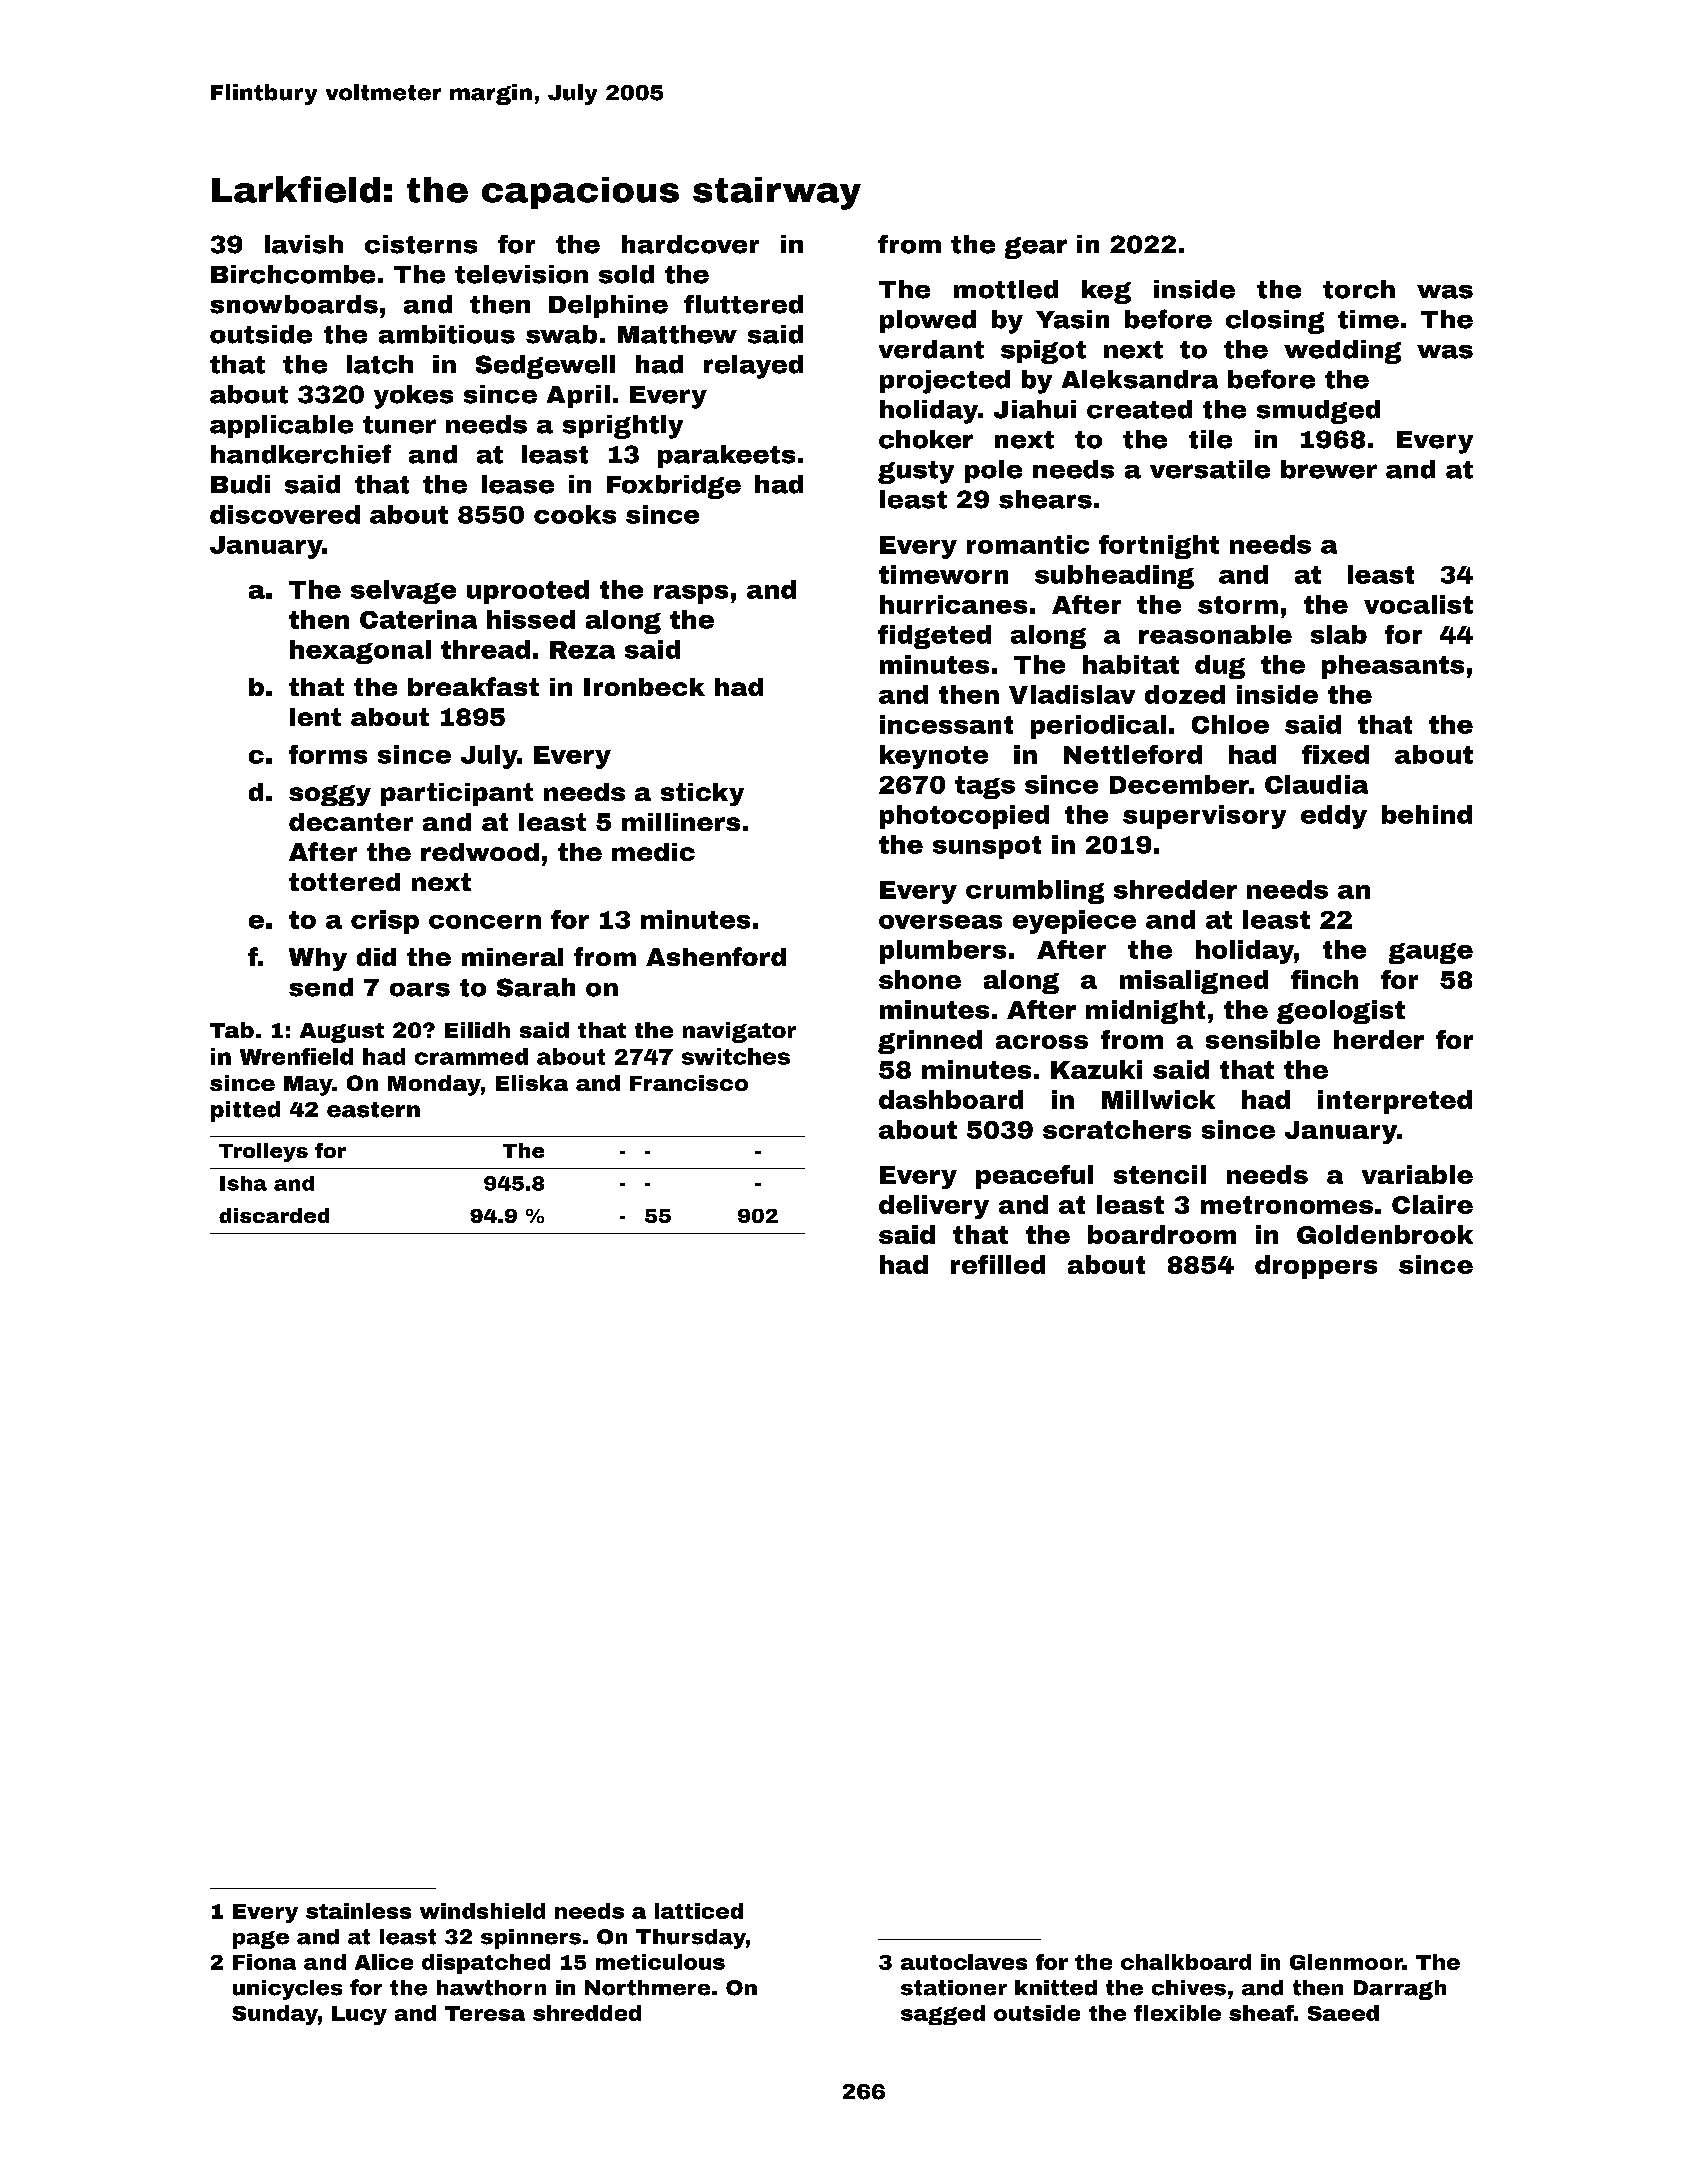 The image size is (1683, 2178). What do you see at coordinates (274, 1215) in the screenshot?
I see `discarded` at bounding box center [274, 1215].
